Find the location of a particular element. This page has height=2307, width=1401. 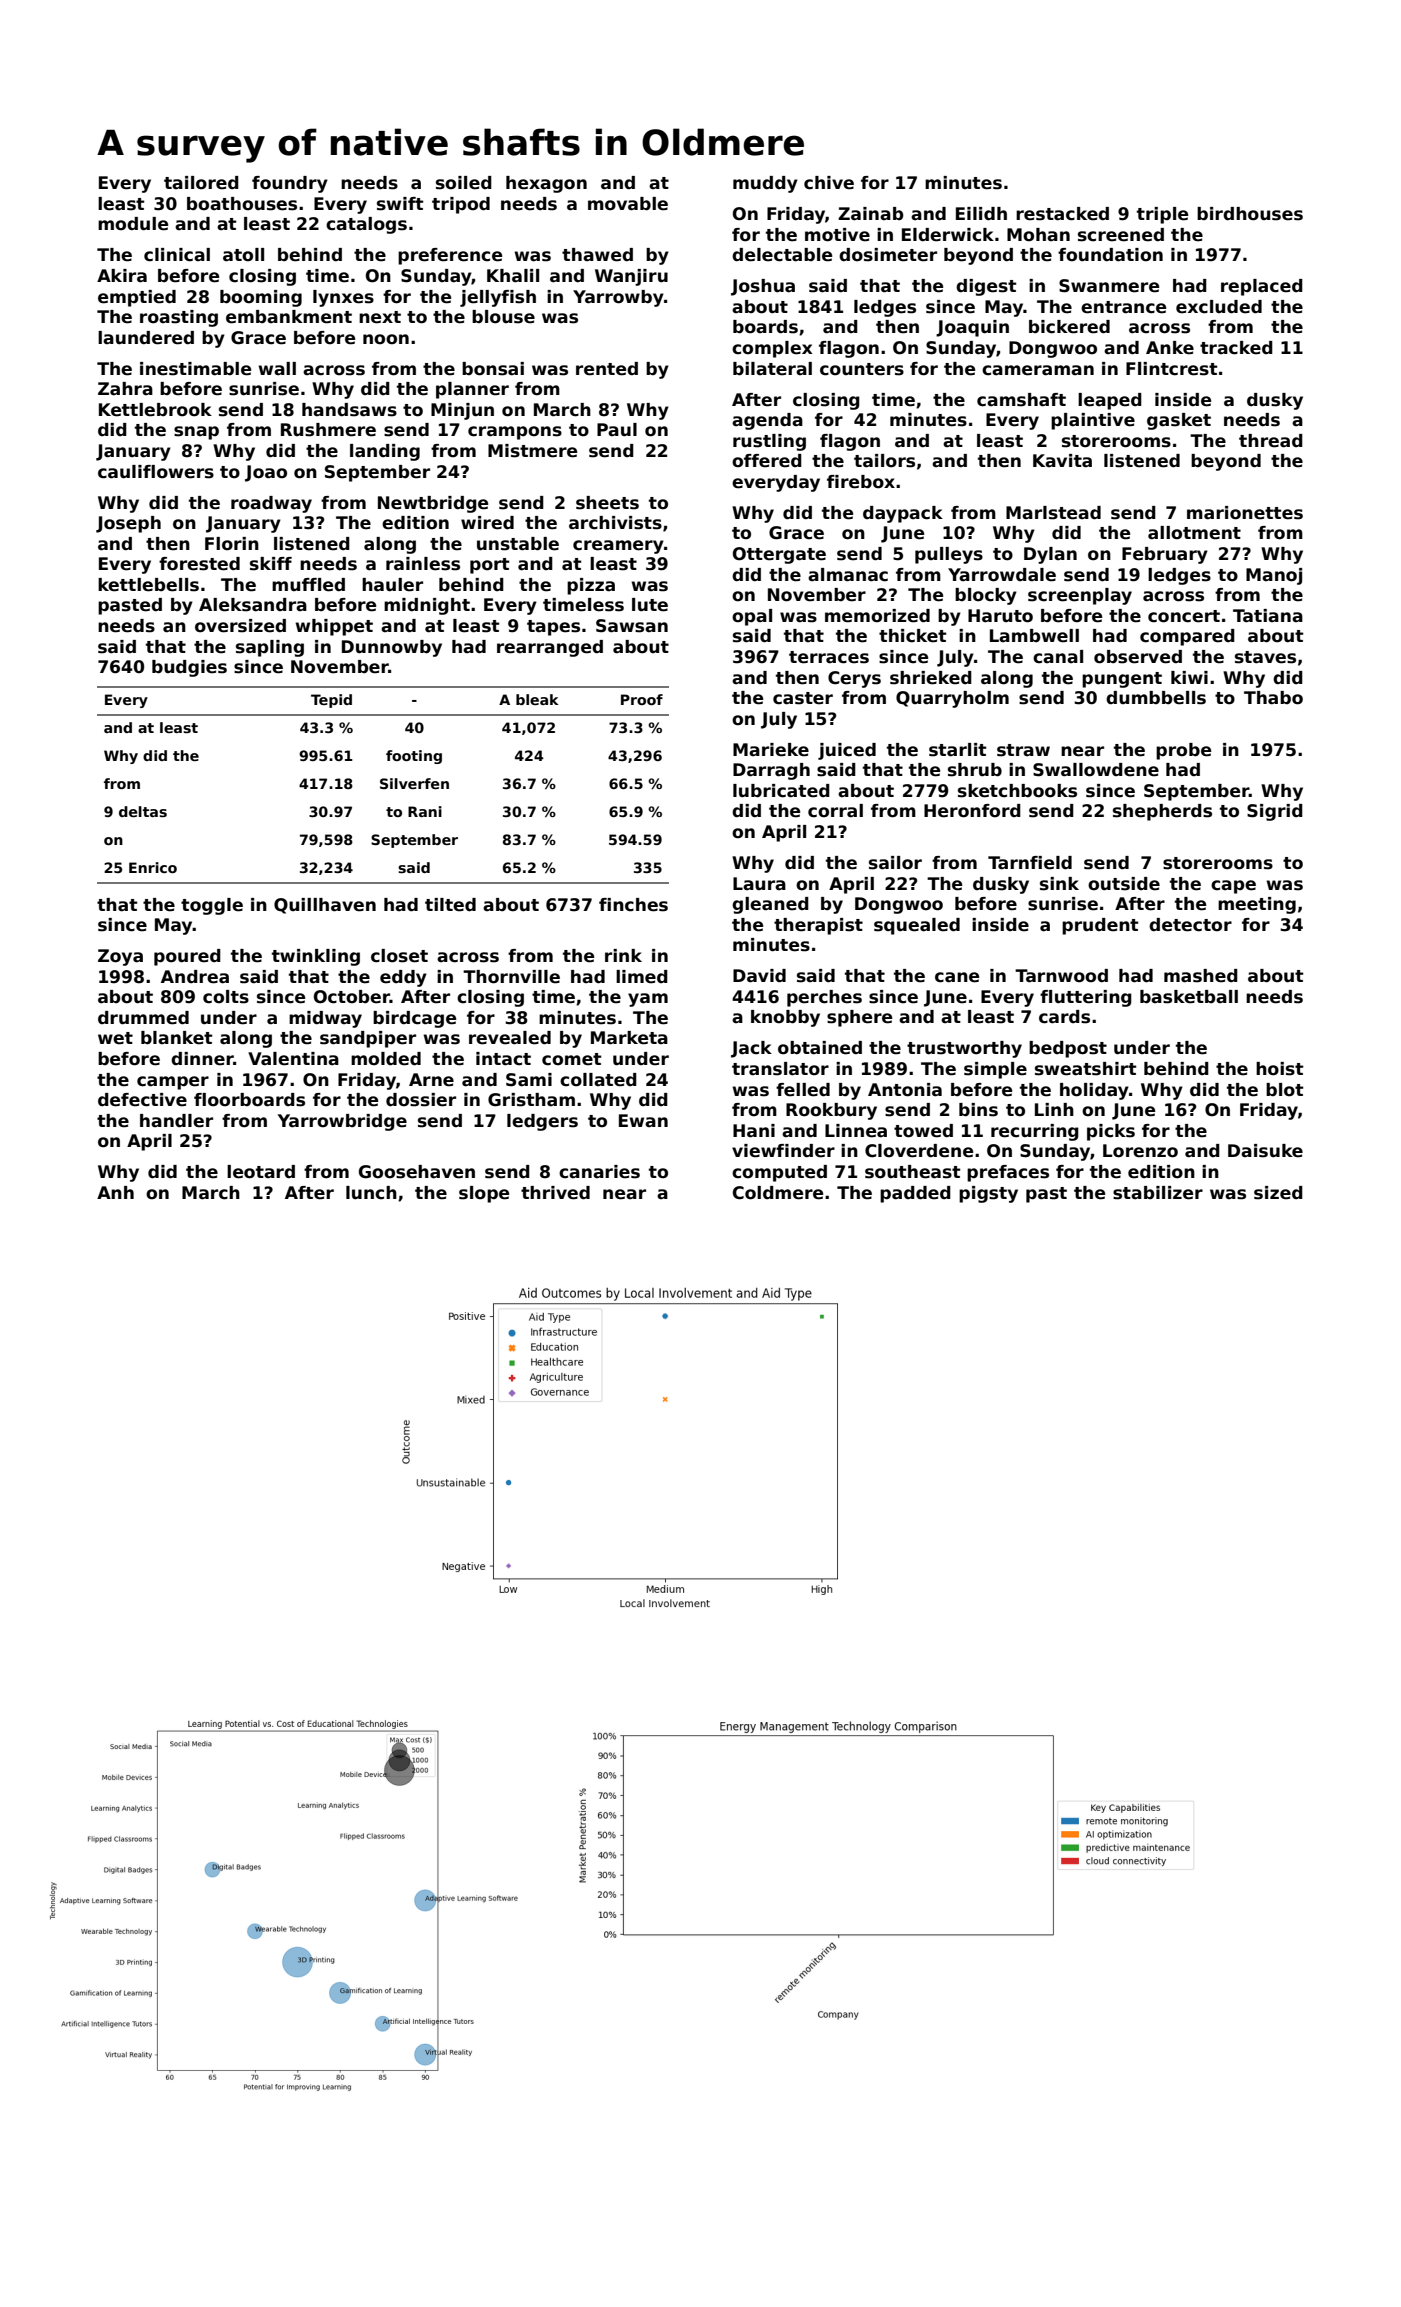

tapes is located at coordinates (553, 628).
